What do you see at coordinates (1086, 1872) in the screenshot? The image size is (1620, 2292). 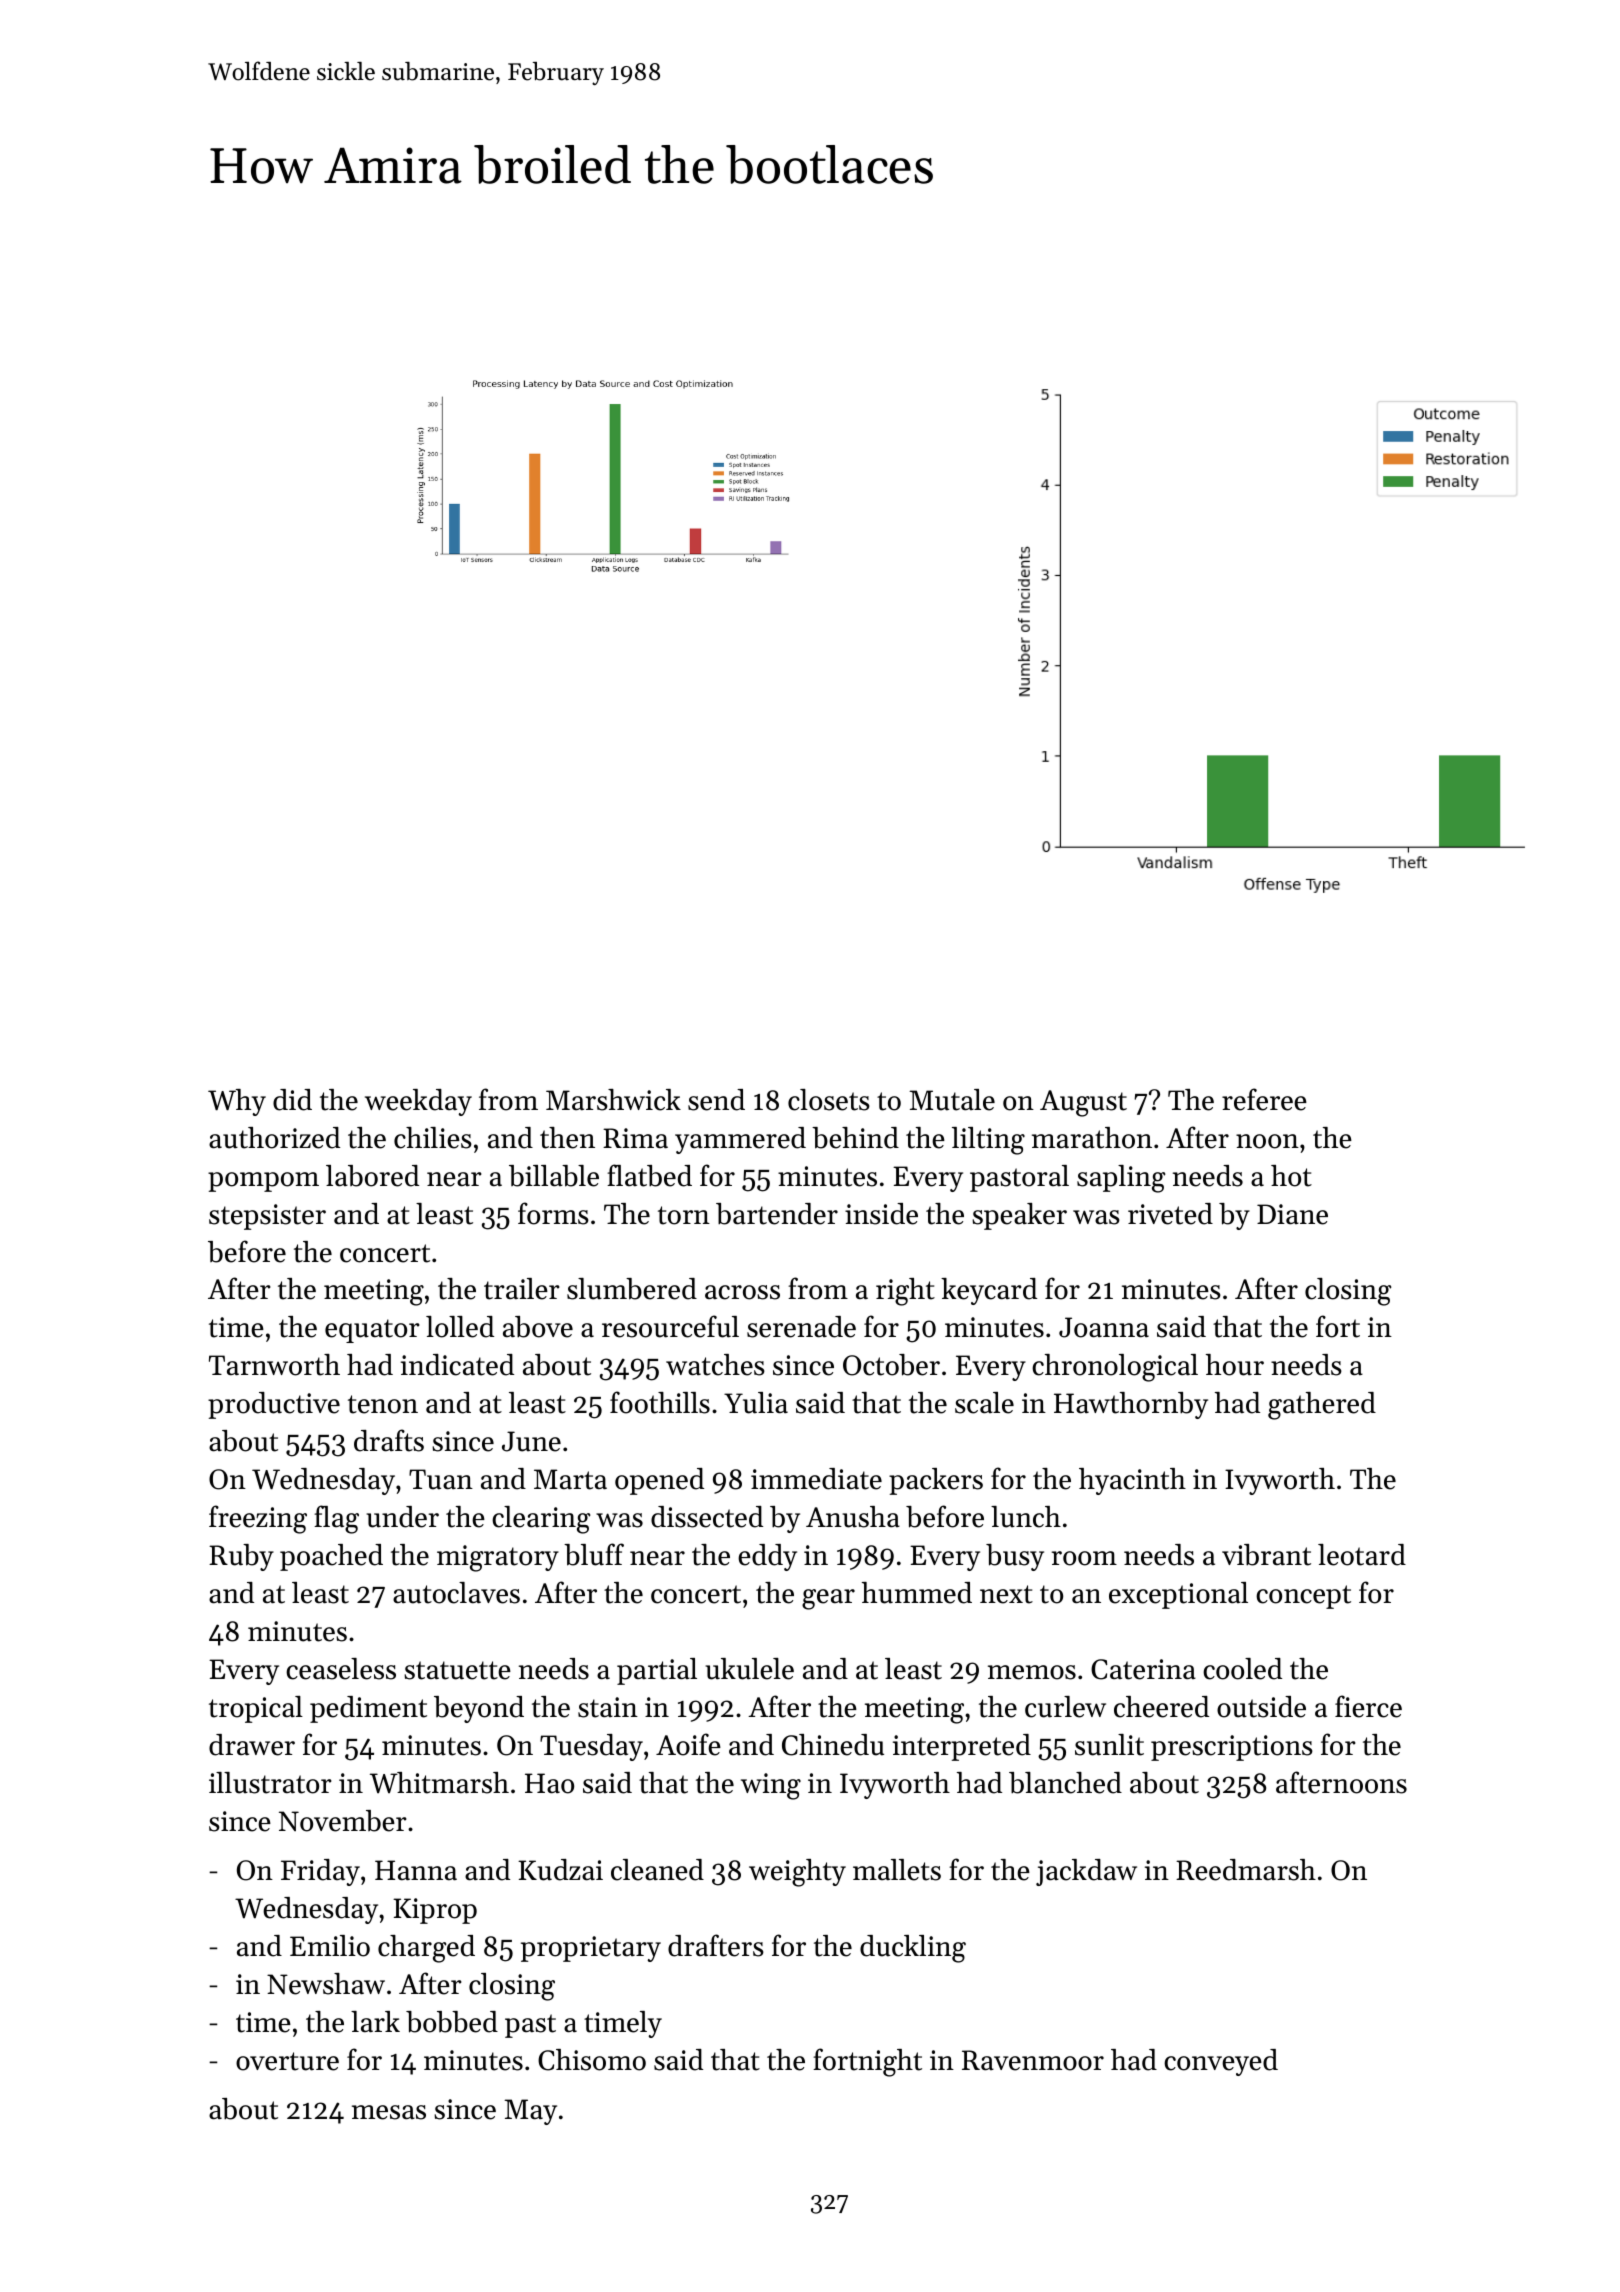 I see `jackdaw` at bounding box center [1086, 1872].
